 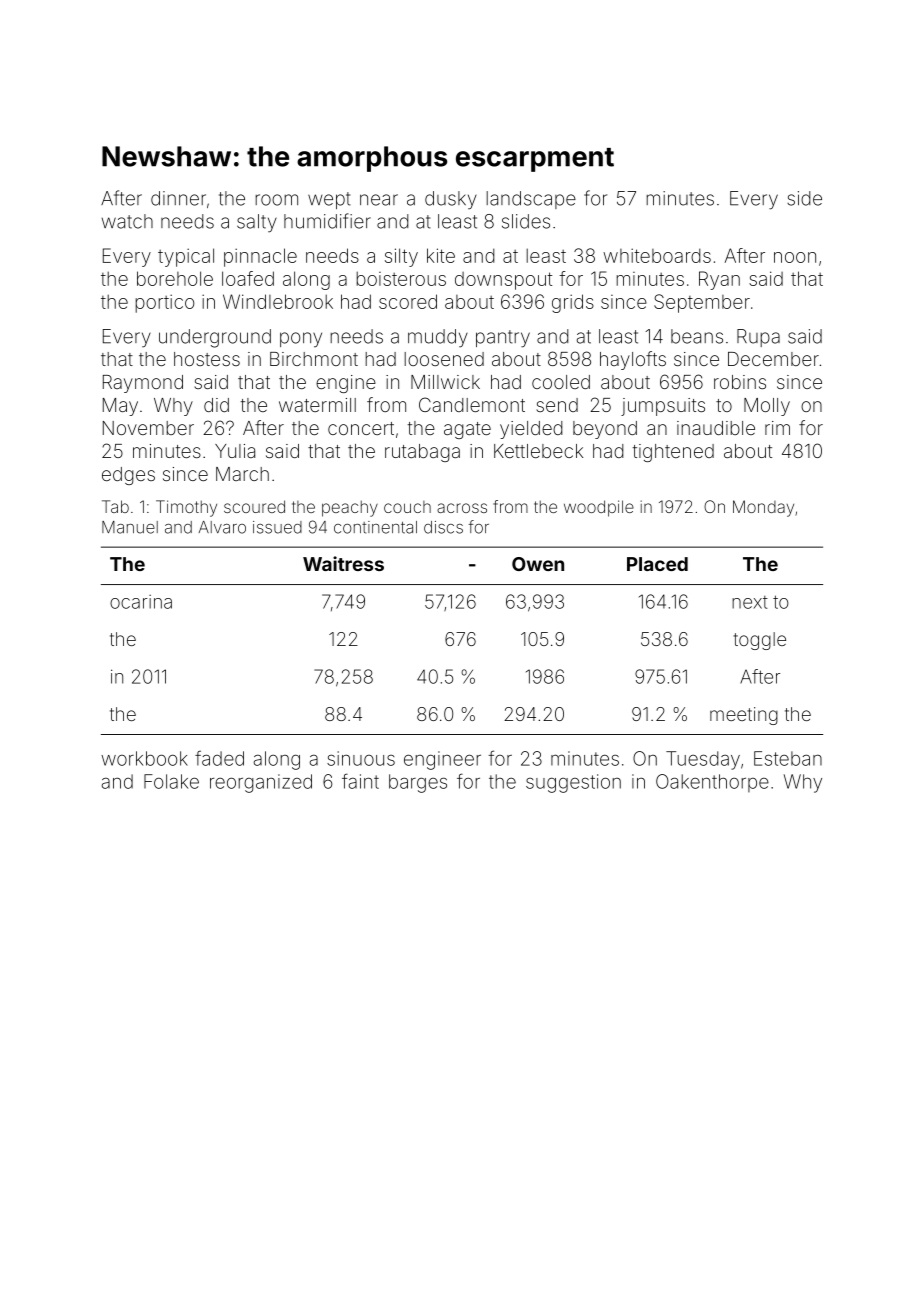 What do you see at coordinates (141, 602) in the screenshot?
I see `ocarina` at bounding box center [141, 602].
